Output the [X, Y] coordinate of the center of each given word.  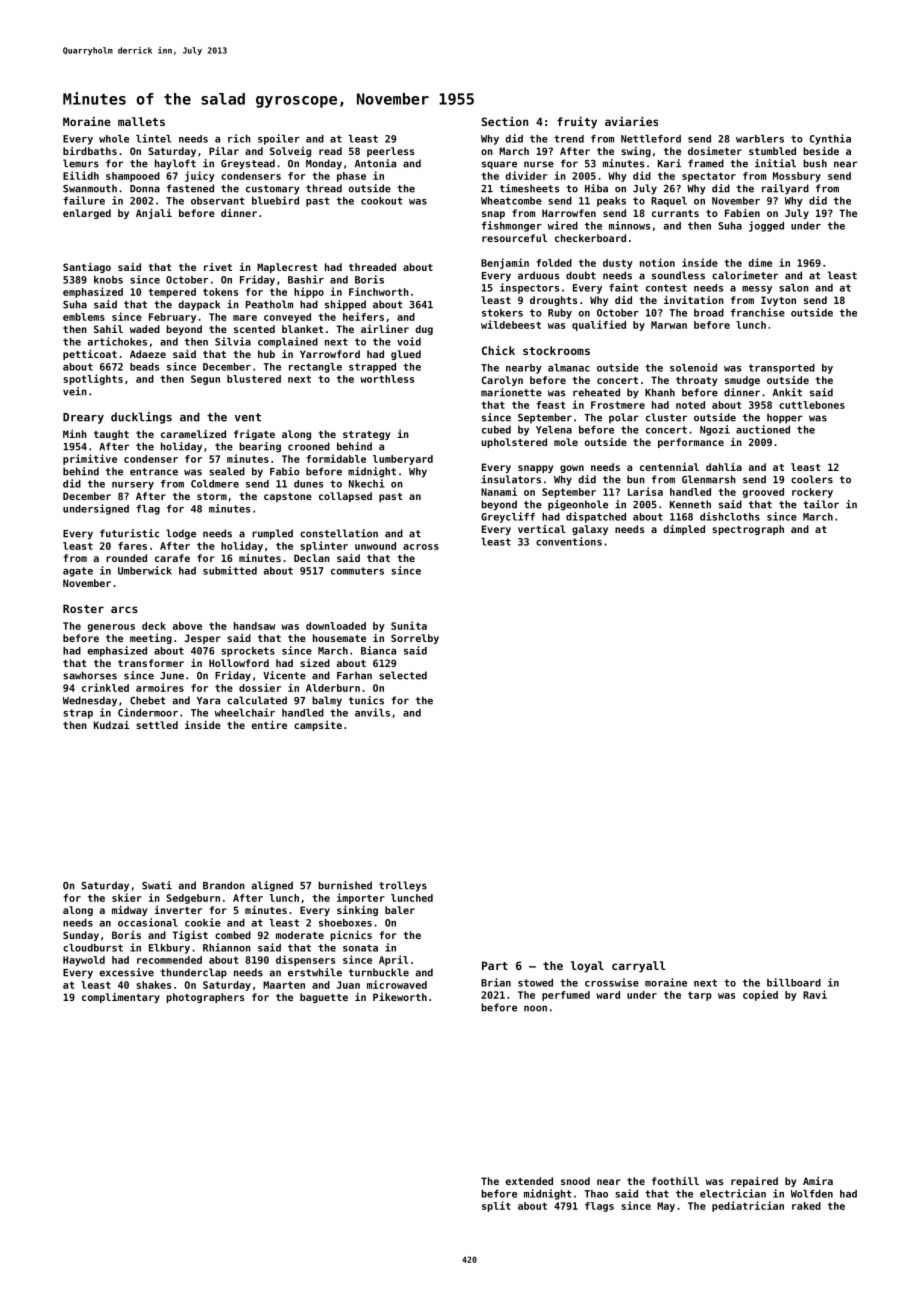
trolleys [403, 886]
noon [535, 1008]
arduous [538, 275]
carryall [639, 967]
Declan [312, 558]
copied [760, 995]
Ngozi [715, 430]
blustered [254, 379]
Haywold [84, 961]
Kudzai [111, 725]
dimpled [684, 530]
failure [84, 200]
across [421, 547]
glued [406, 355]
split [496, 1206]
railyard [785, 189]
